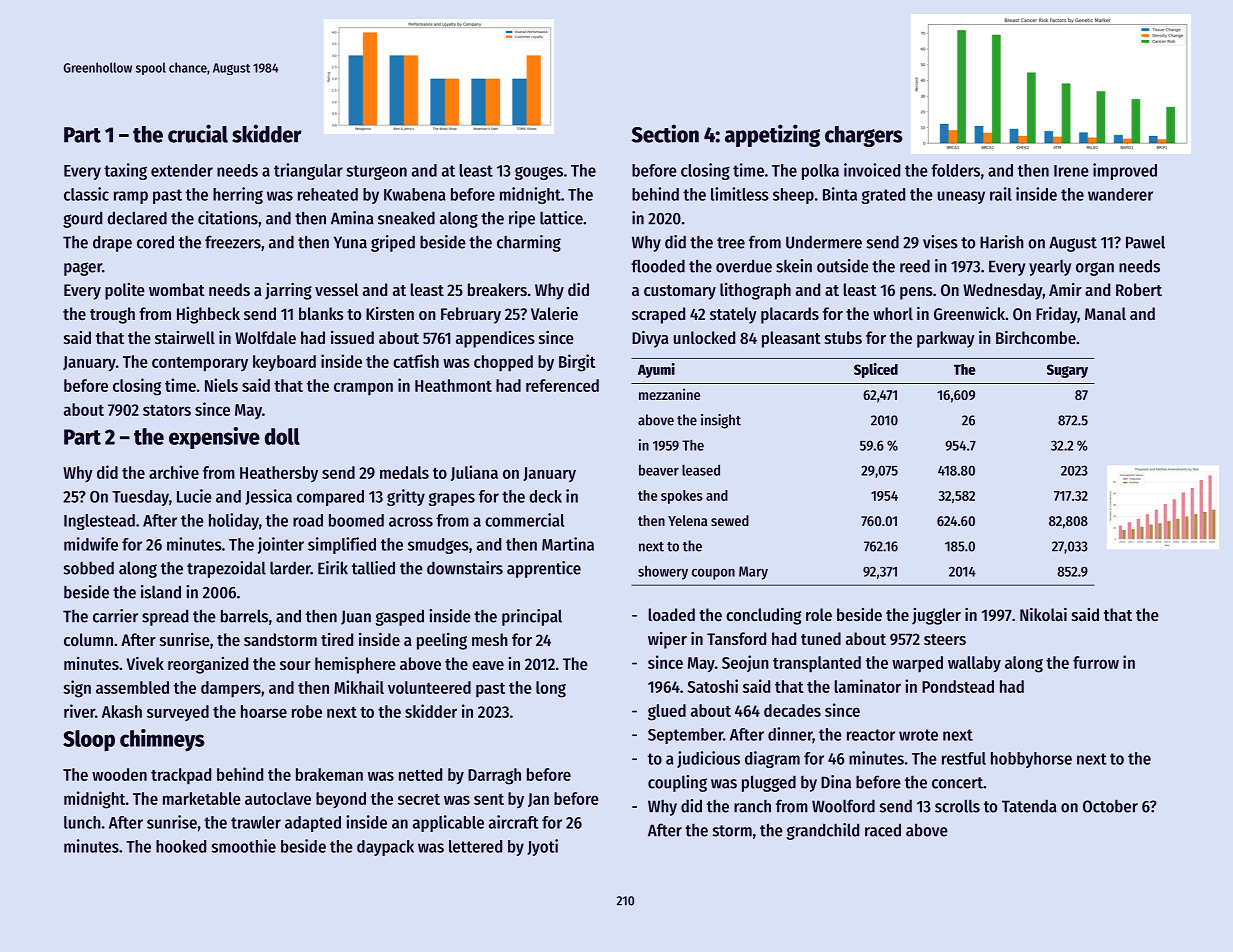  I want to click on polite, so click(125, 291).
